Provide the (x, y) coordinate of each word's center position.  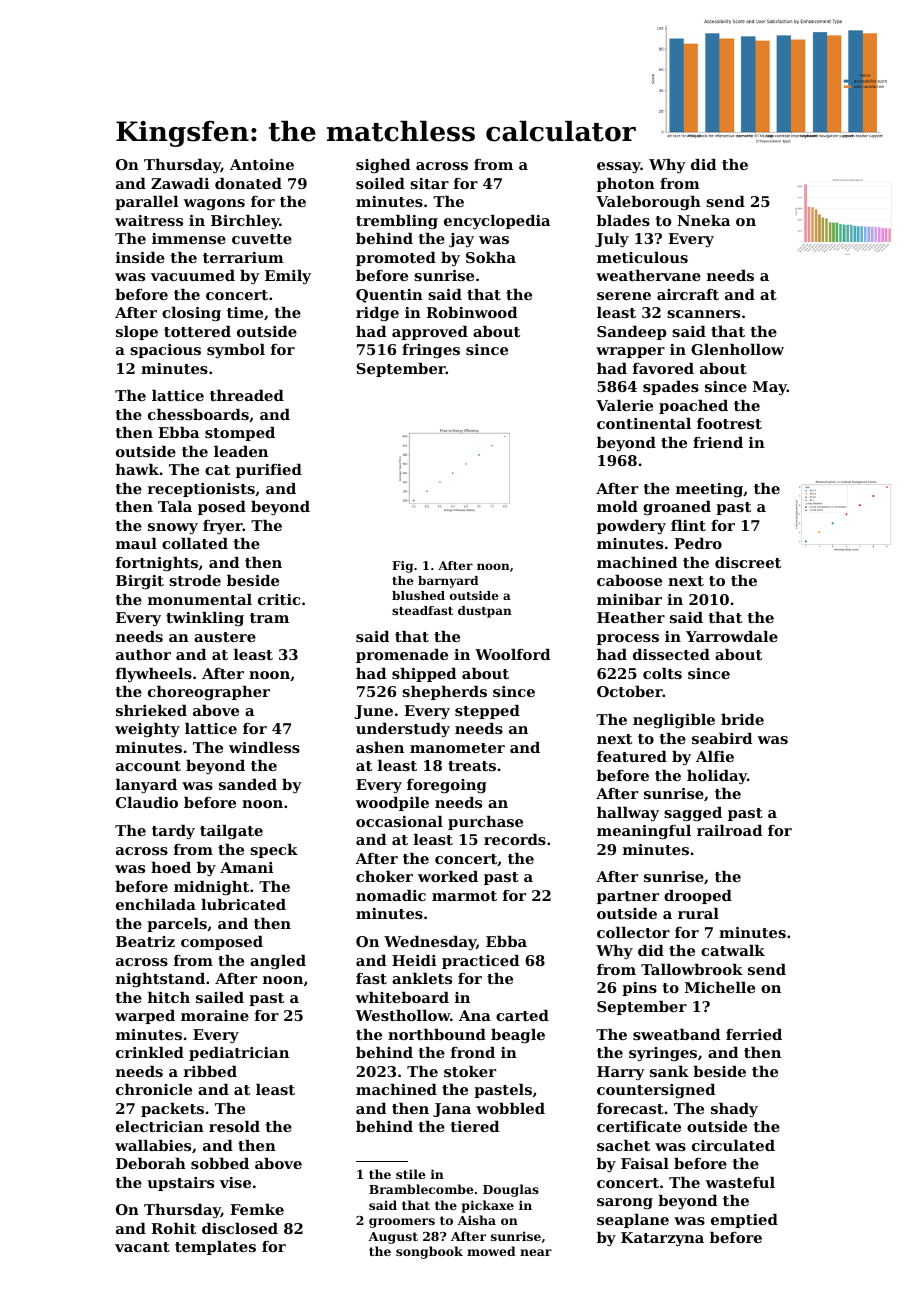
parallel (146, 203)
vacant (142, 1247)
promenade (402, 656)
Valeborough (648, 203)
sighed (383, 166)
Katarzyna (662, 1239)
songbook (429, 1252)
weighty (147, 730)
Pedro (698, 543)
